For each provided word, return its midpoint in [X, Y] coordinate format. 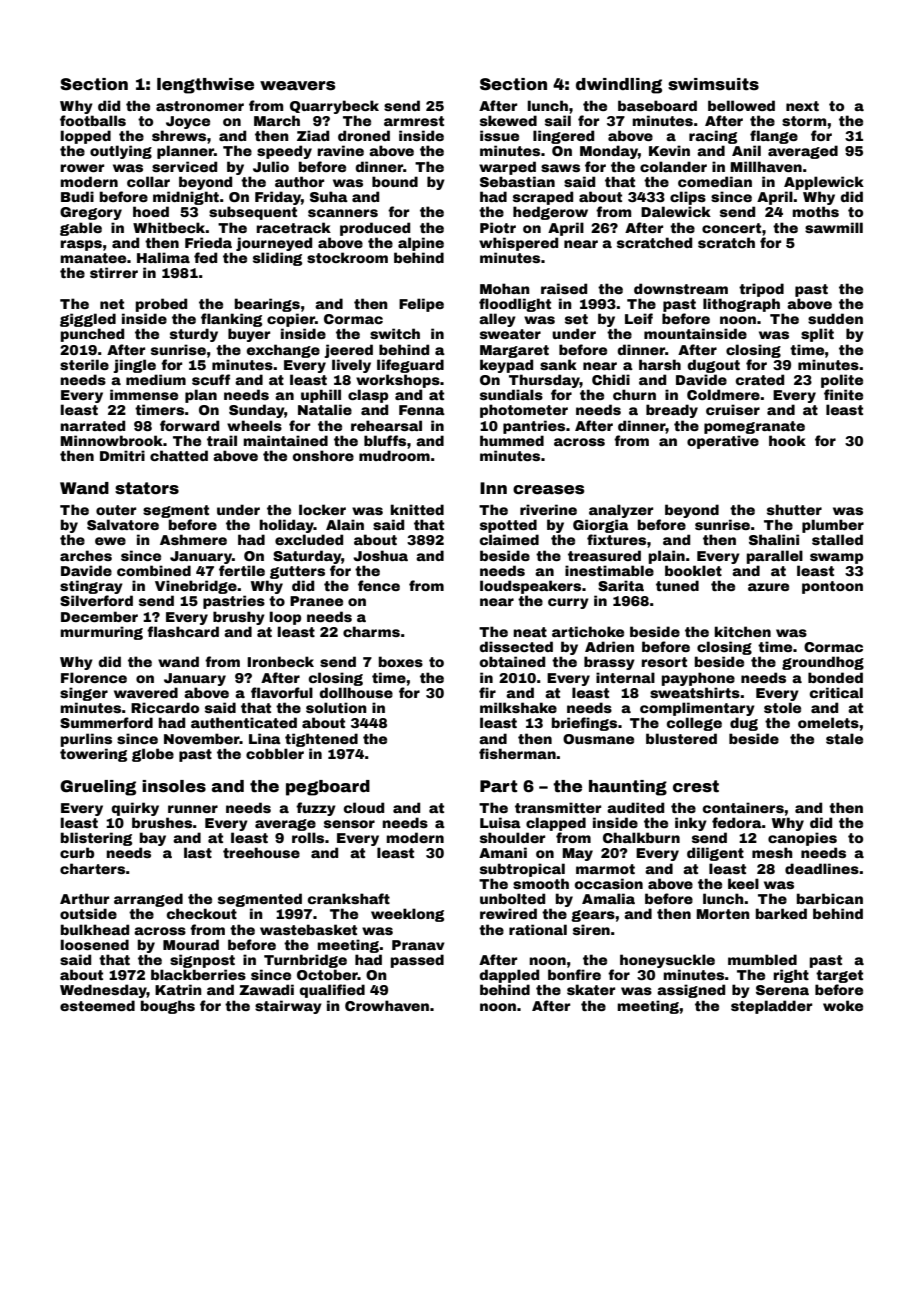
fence [379, 585]
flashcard [183, 631]
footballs [93, 120]
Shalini [774, 539]
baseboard [657, 105]
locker [322, 509]
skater [591, 989]
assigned [691, 991]
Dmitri [122, 455]
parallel [775, 557]
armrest [414, 121]
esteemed [97, 1005]
